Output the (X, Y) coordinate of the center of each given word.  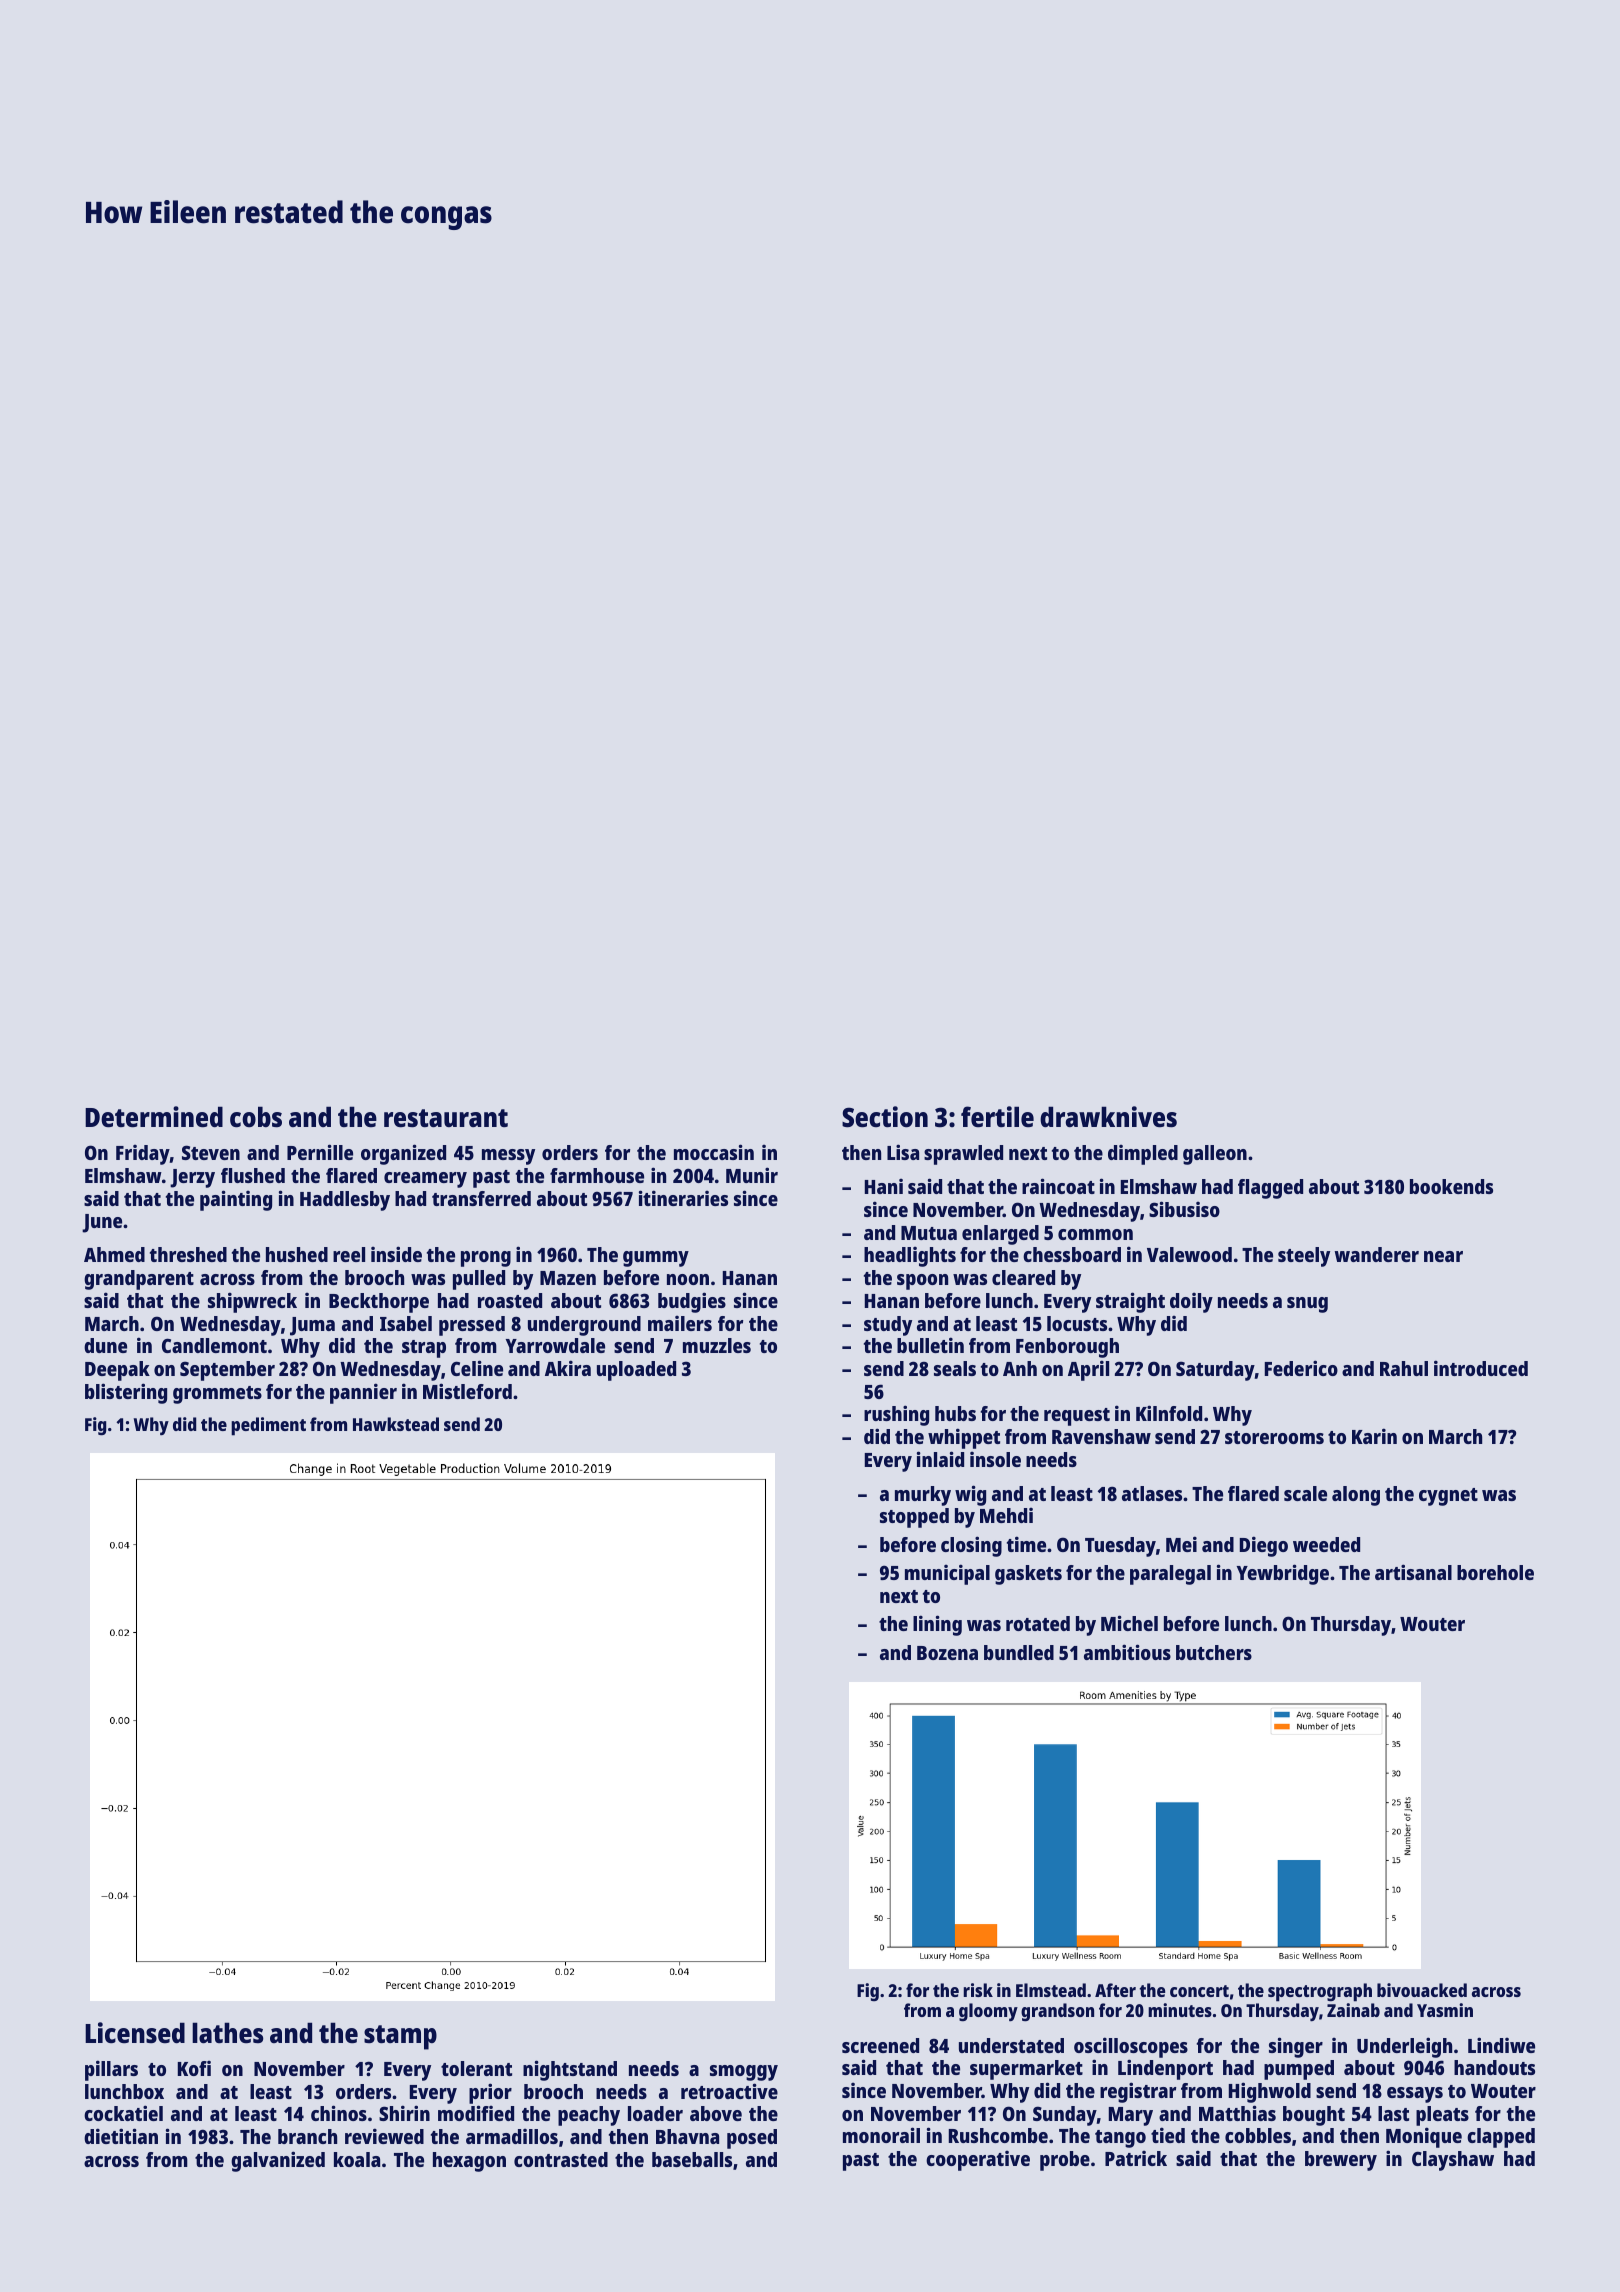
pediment (268, 1426)
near (1443, 1256)
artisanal (1413, 1572)
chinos (339, 2113)
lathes (227, 2032)
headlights (910, 1257)
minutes (1180, 2010)
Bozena (947, 1653)
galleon (1215, 1155)
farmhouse (597, 1175)
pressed (472, 1326)
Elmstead (1051, 1990)
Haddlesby (345, 1201)
